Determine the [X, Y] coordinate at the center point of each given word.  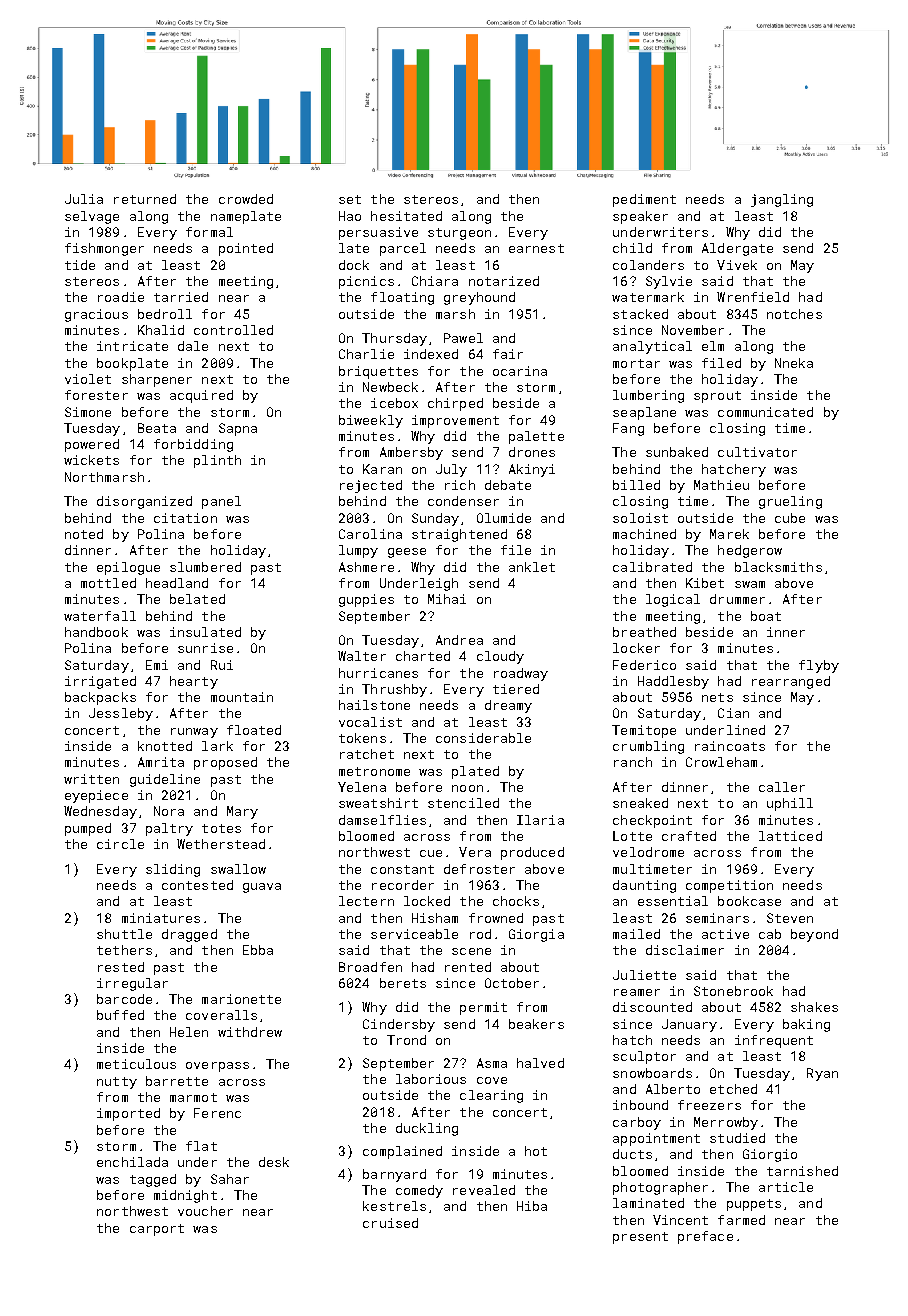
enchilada [132, 1162]
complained [402, 1152]
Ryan [822, 1074]
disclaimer [685, 950]
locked [427, 901]
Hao [350, 216]
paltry [169, 829]
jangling [782, 200]
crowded [246, 199]
